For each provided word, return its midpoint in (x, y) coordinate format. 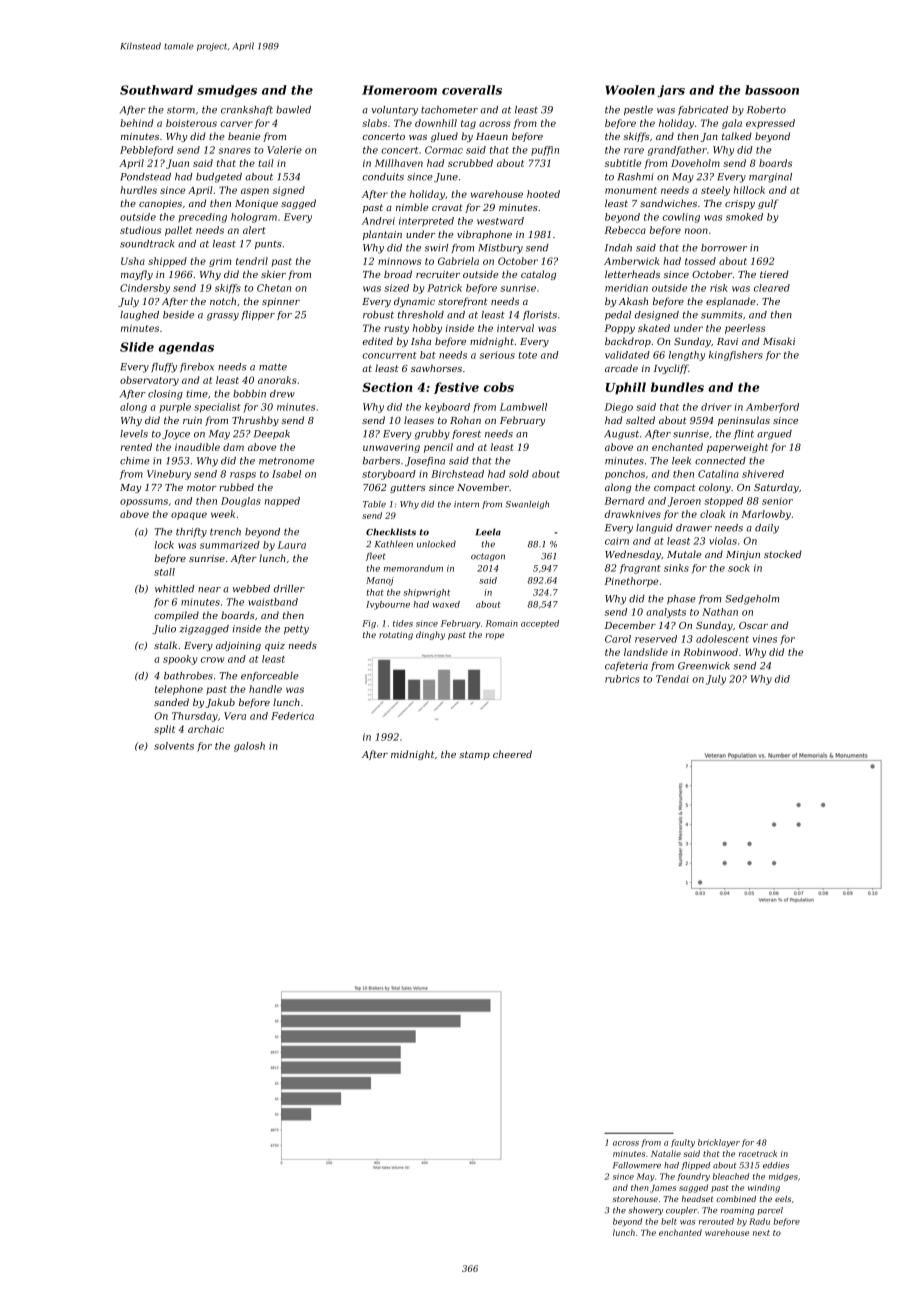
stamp (474, 755)
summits (721, 315)
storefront (463, 302)
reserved (656, 639)
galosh (249, 747)
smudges (227, 91)
